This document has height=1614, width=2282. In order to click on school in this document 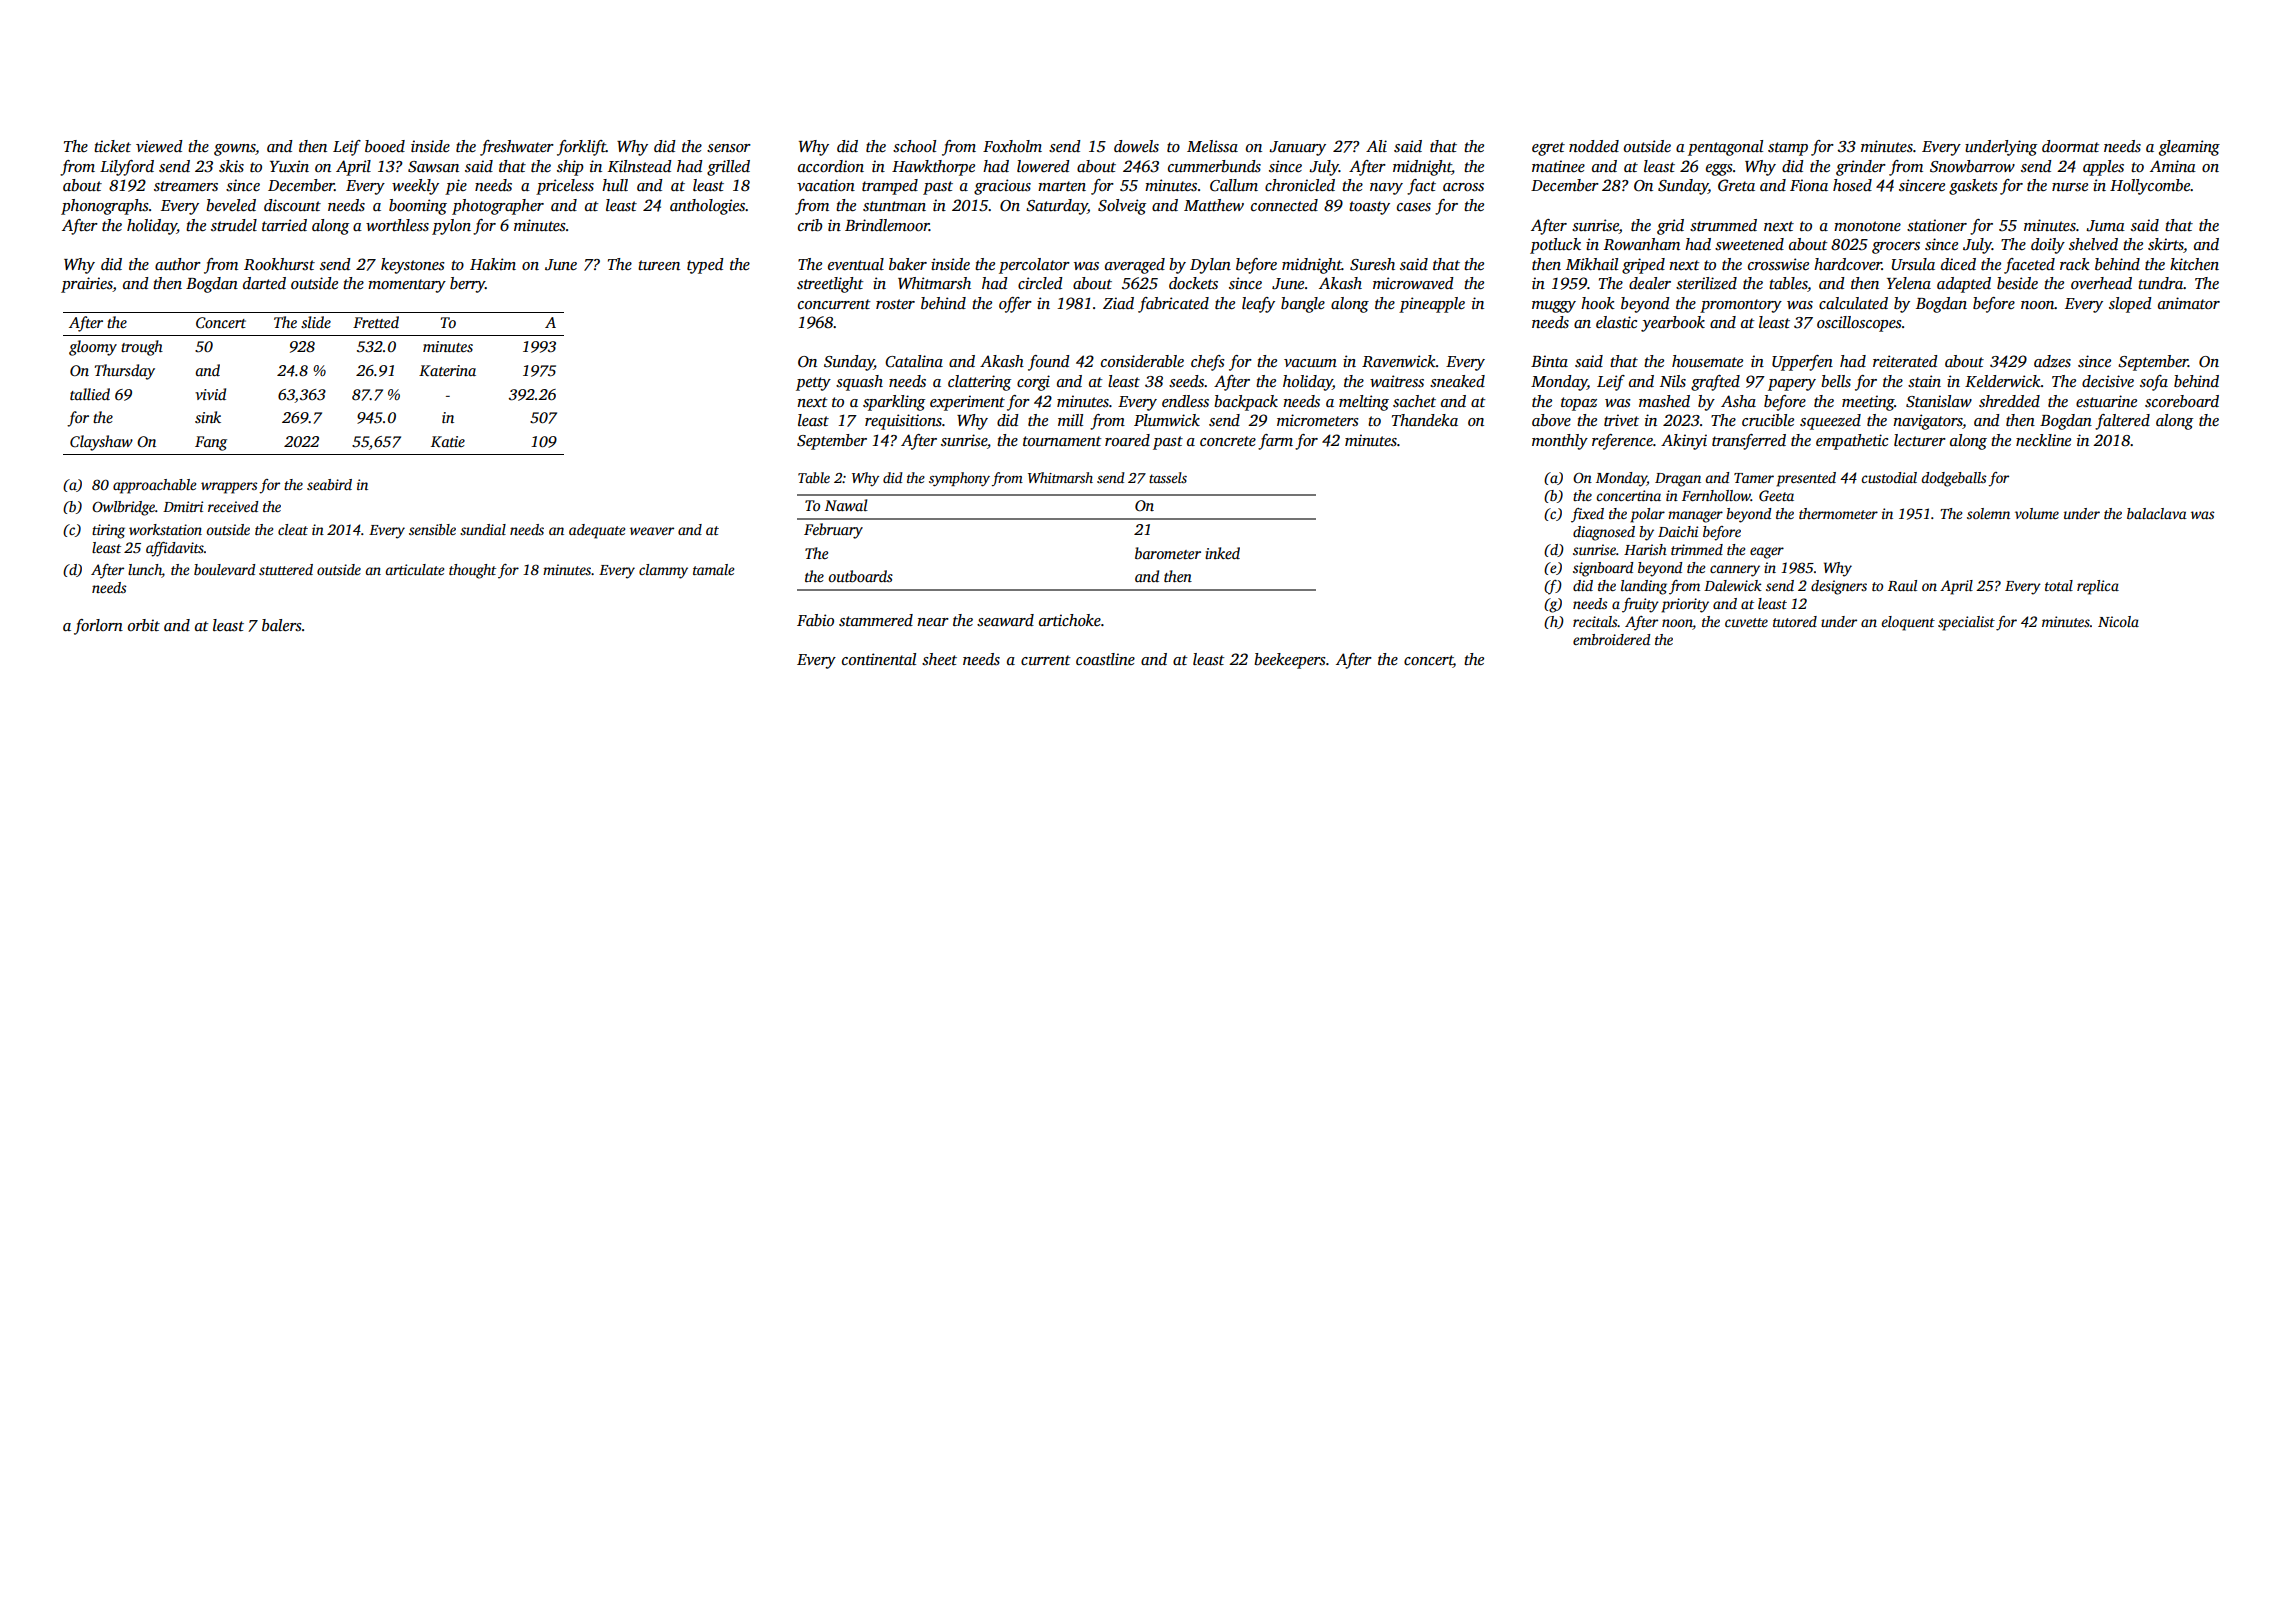, I will do `click(914, 146)`.
